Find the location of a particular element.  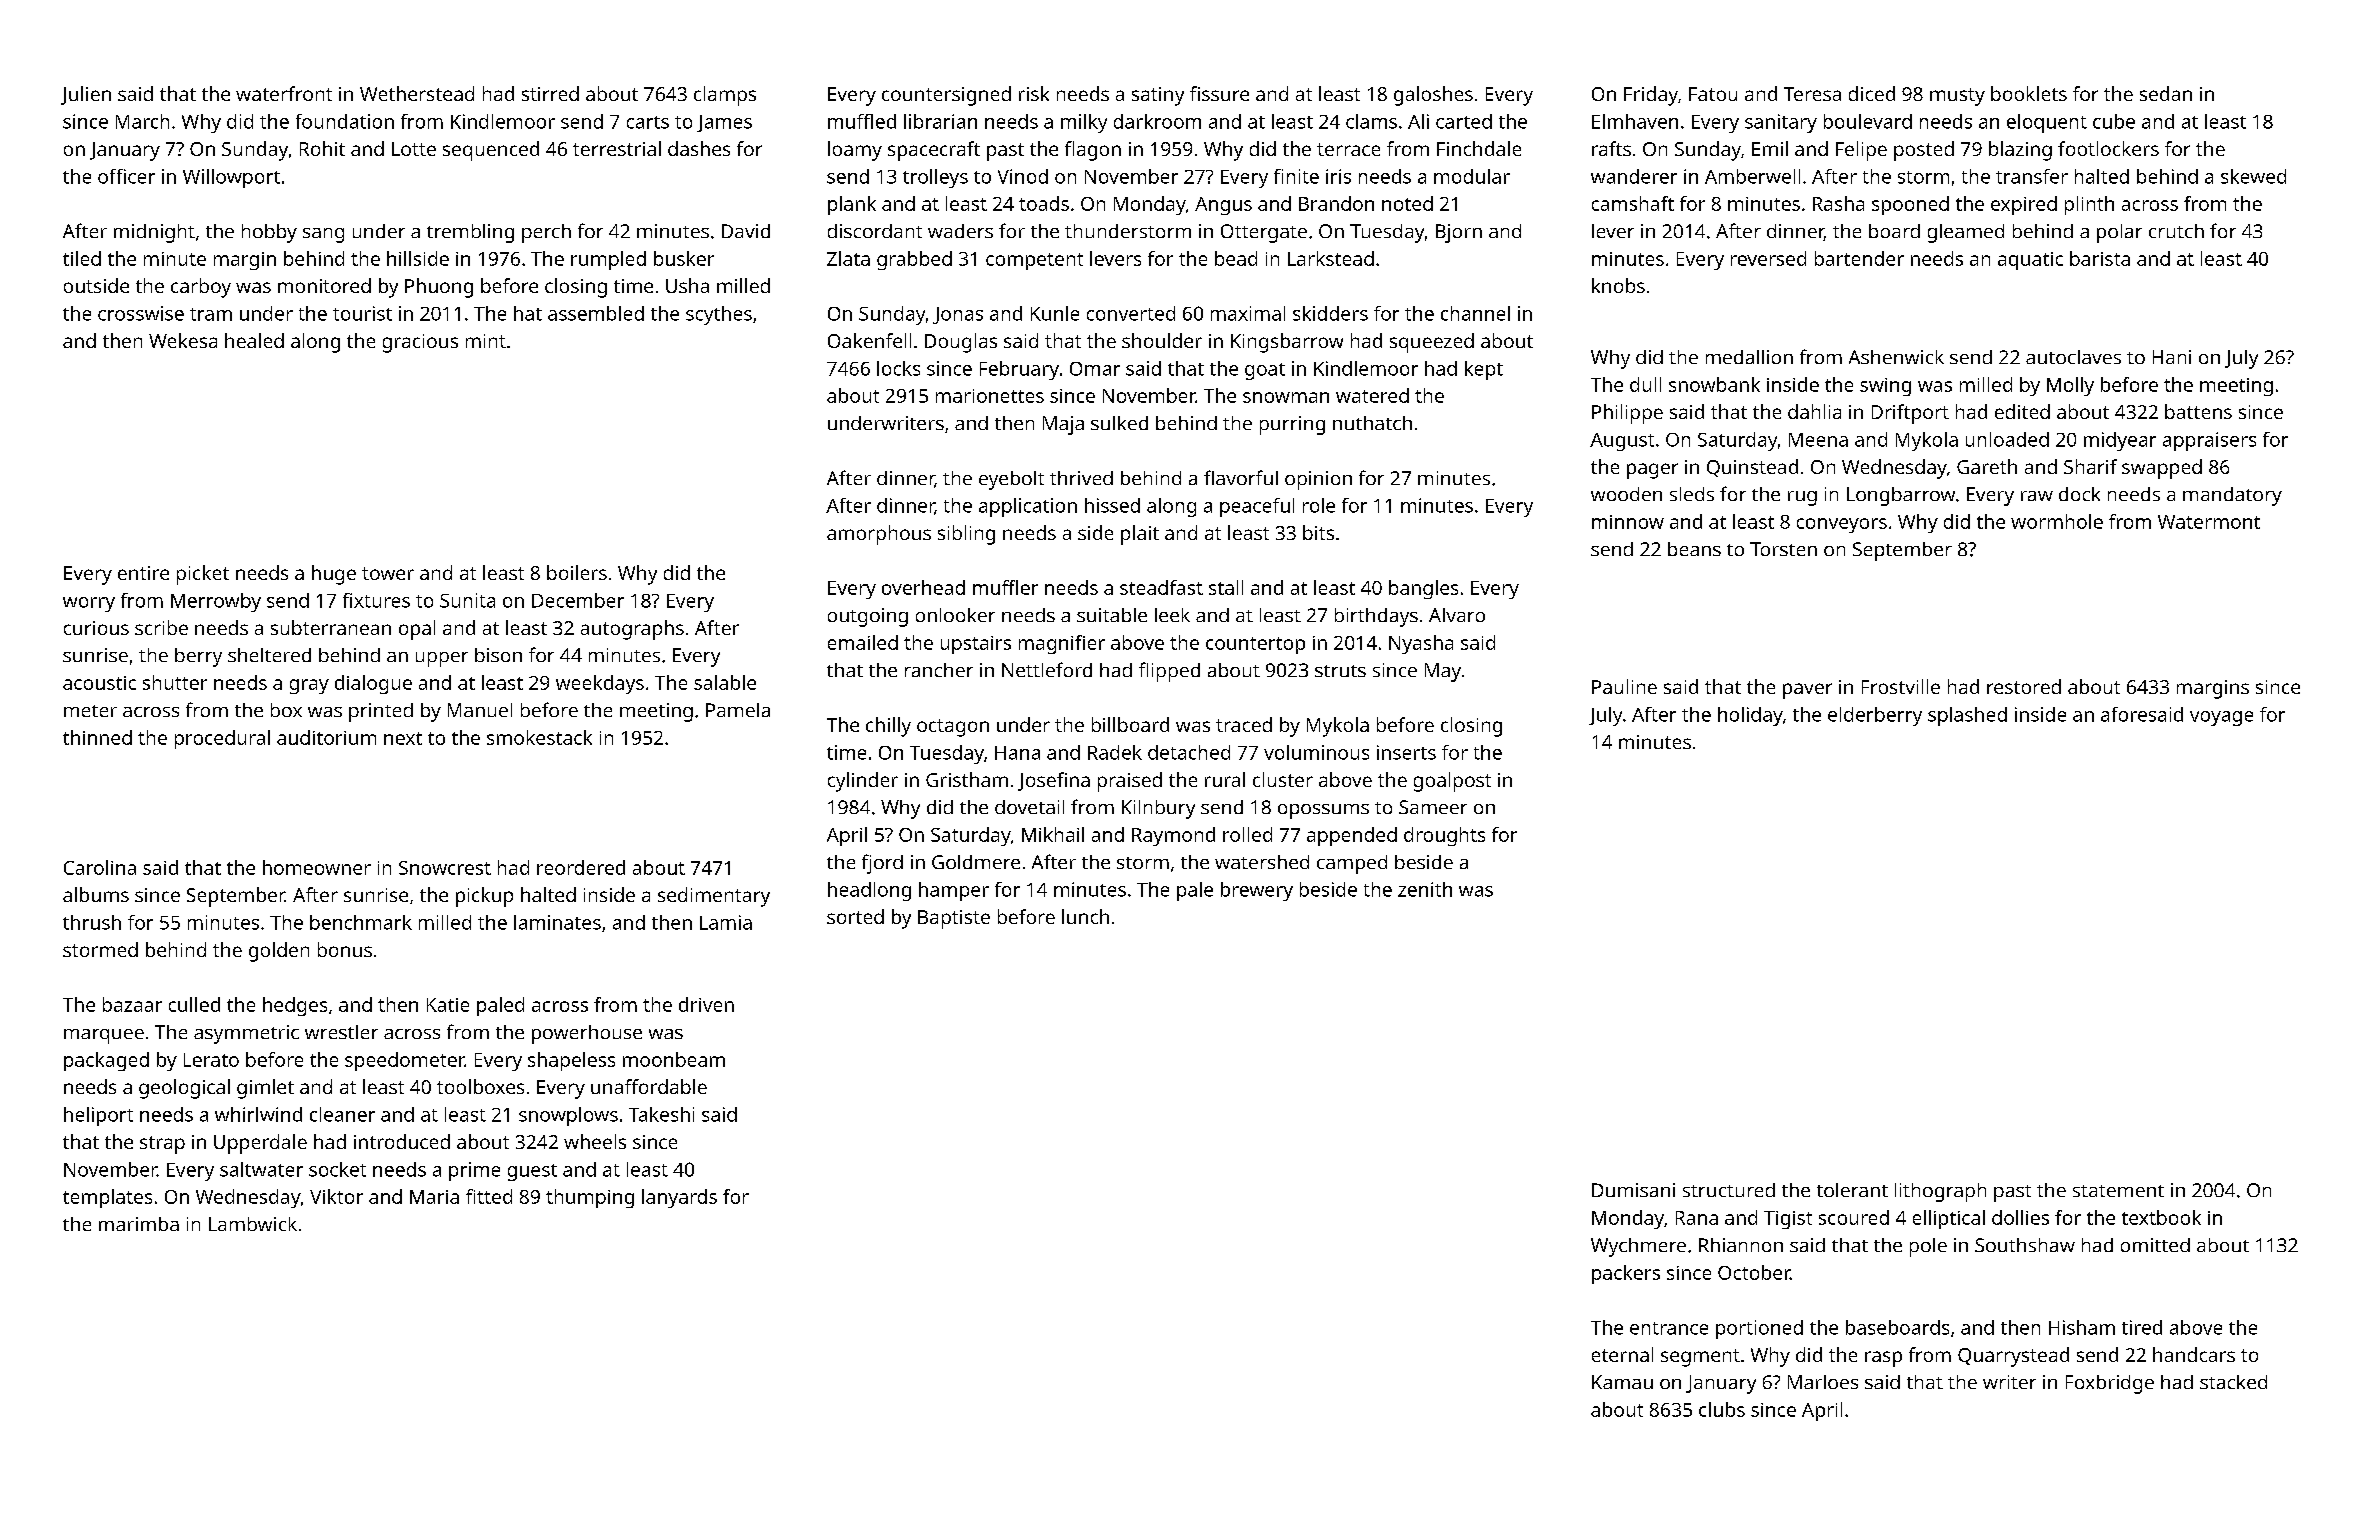

Rana is located at coordinates (1697, 1218).
